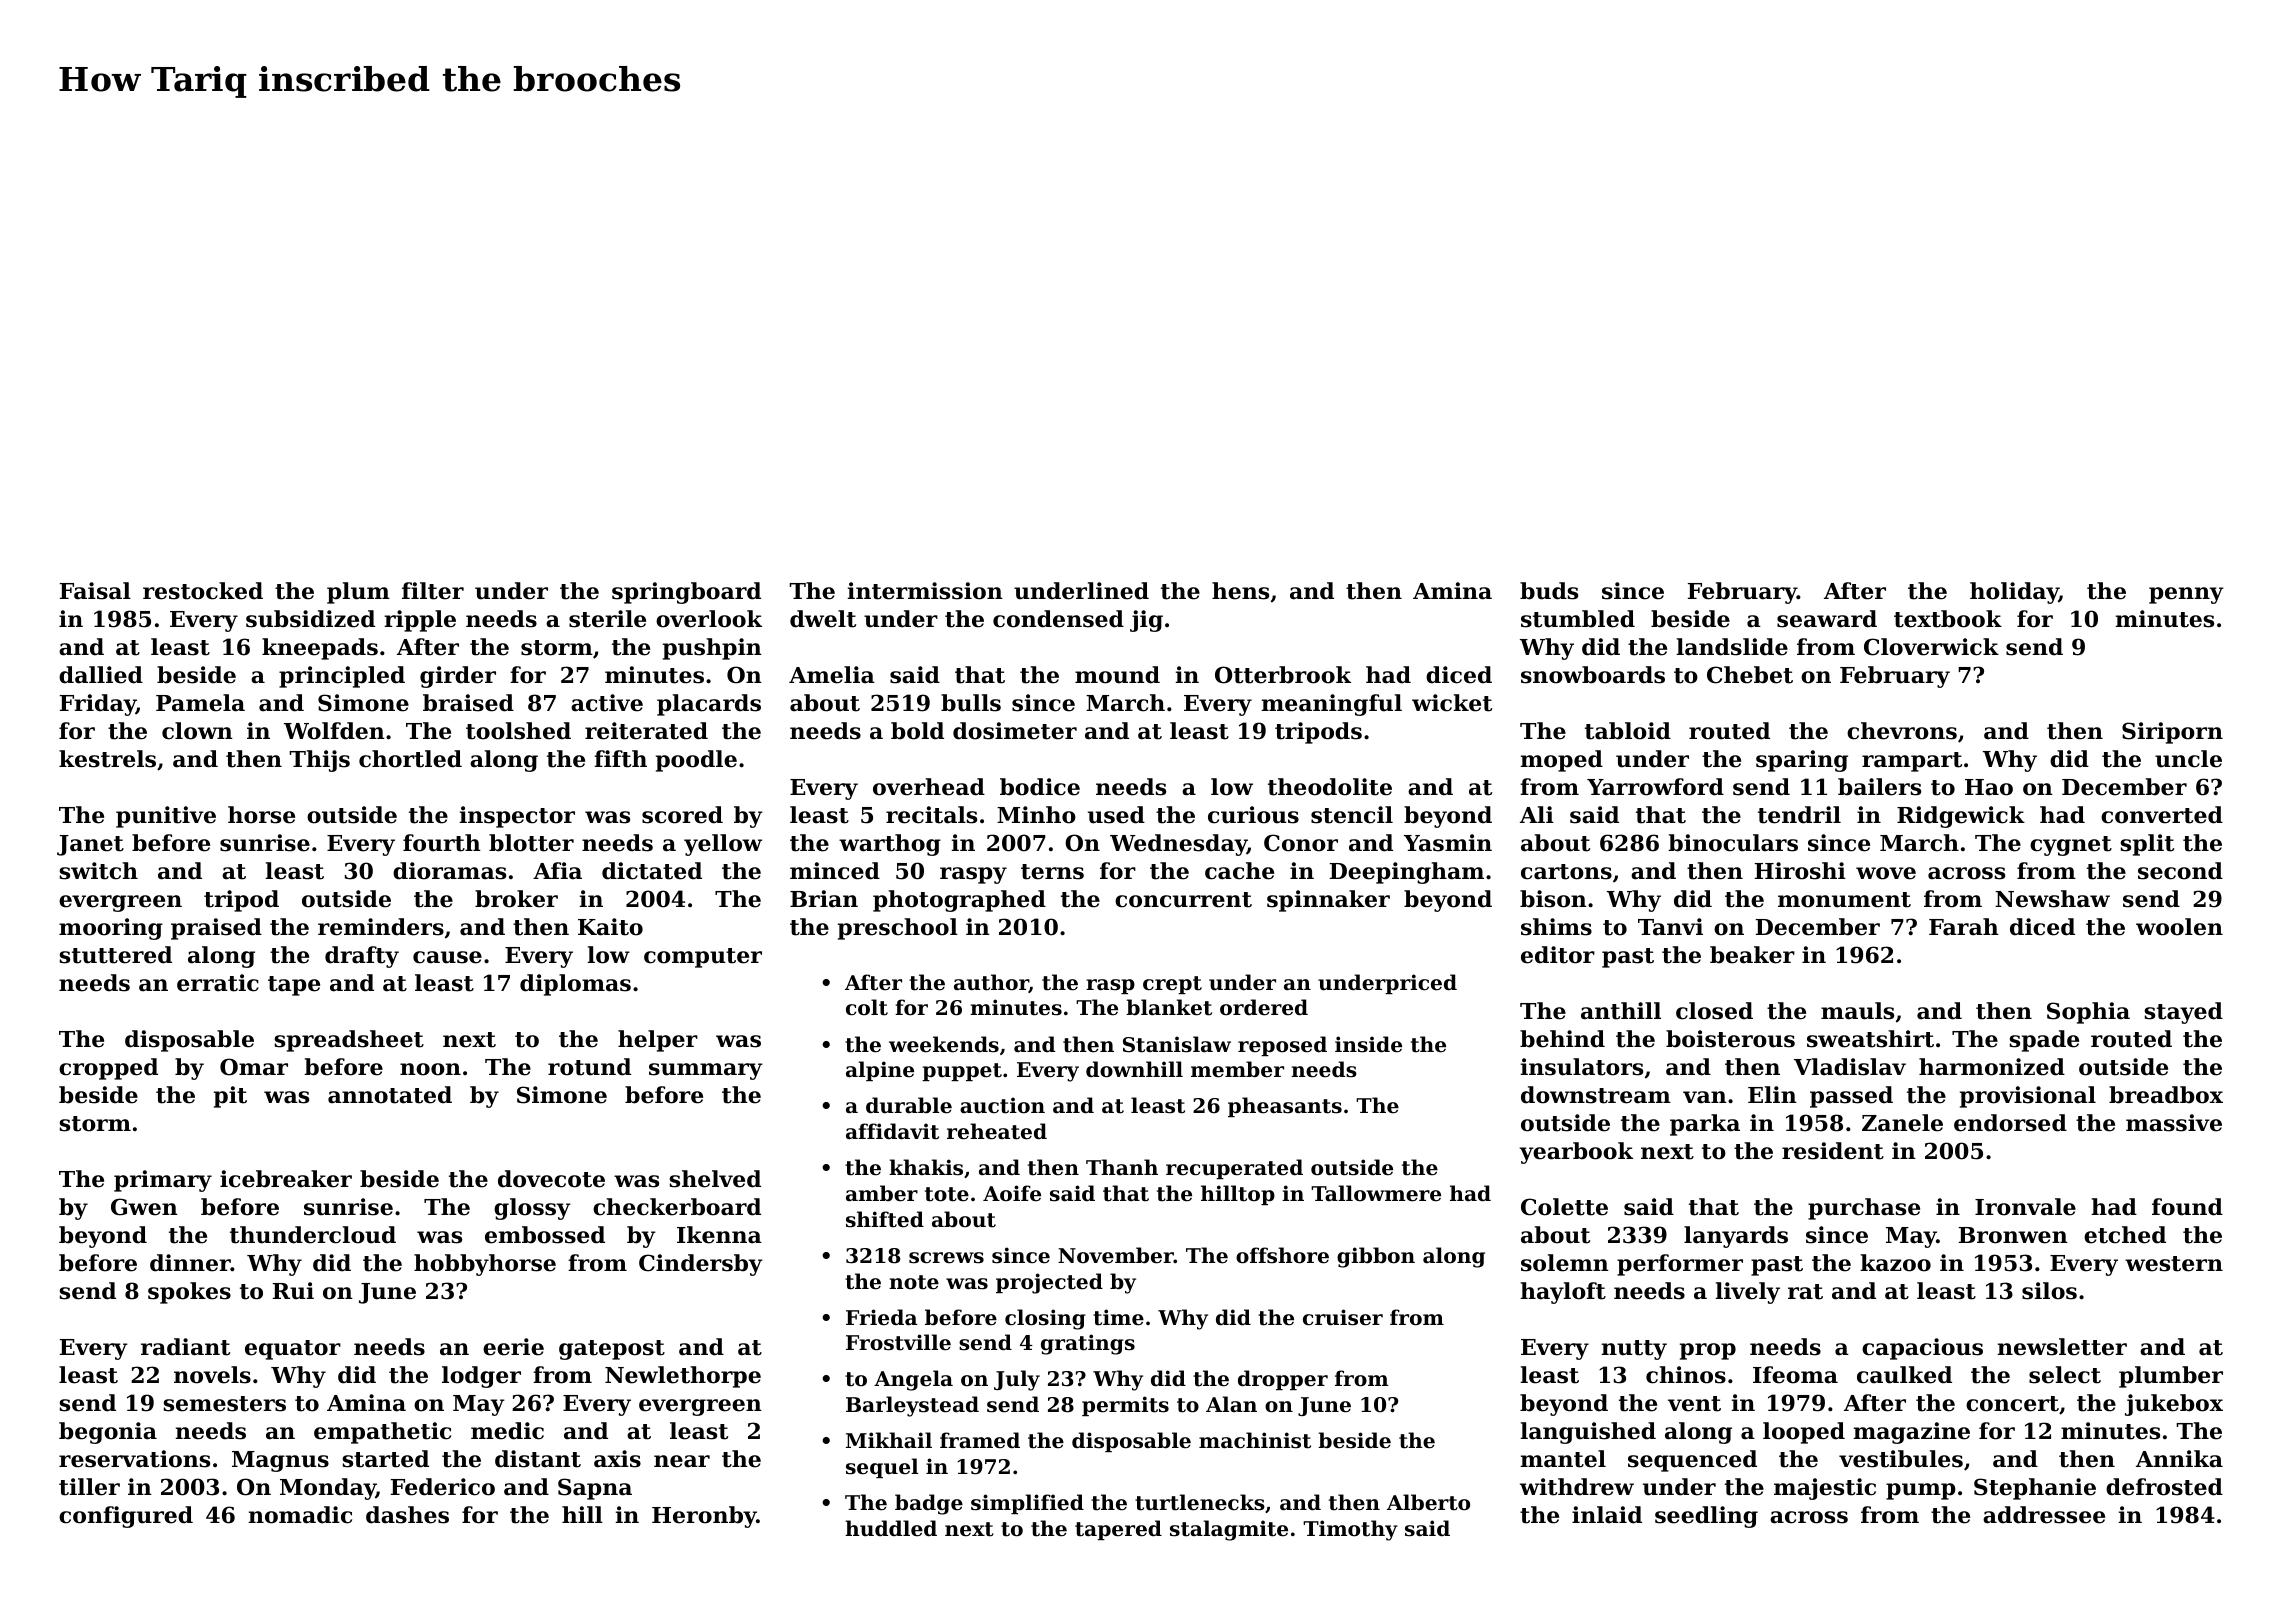 The height and width of the screenshot is (1614, 2282). I want to click on cruiser, so click(1343, 1317).
